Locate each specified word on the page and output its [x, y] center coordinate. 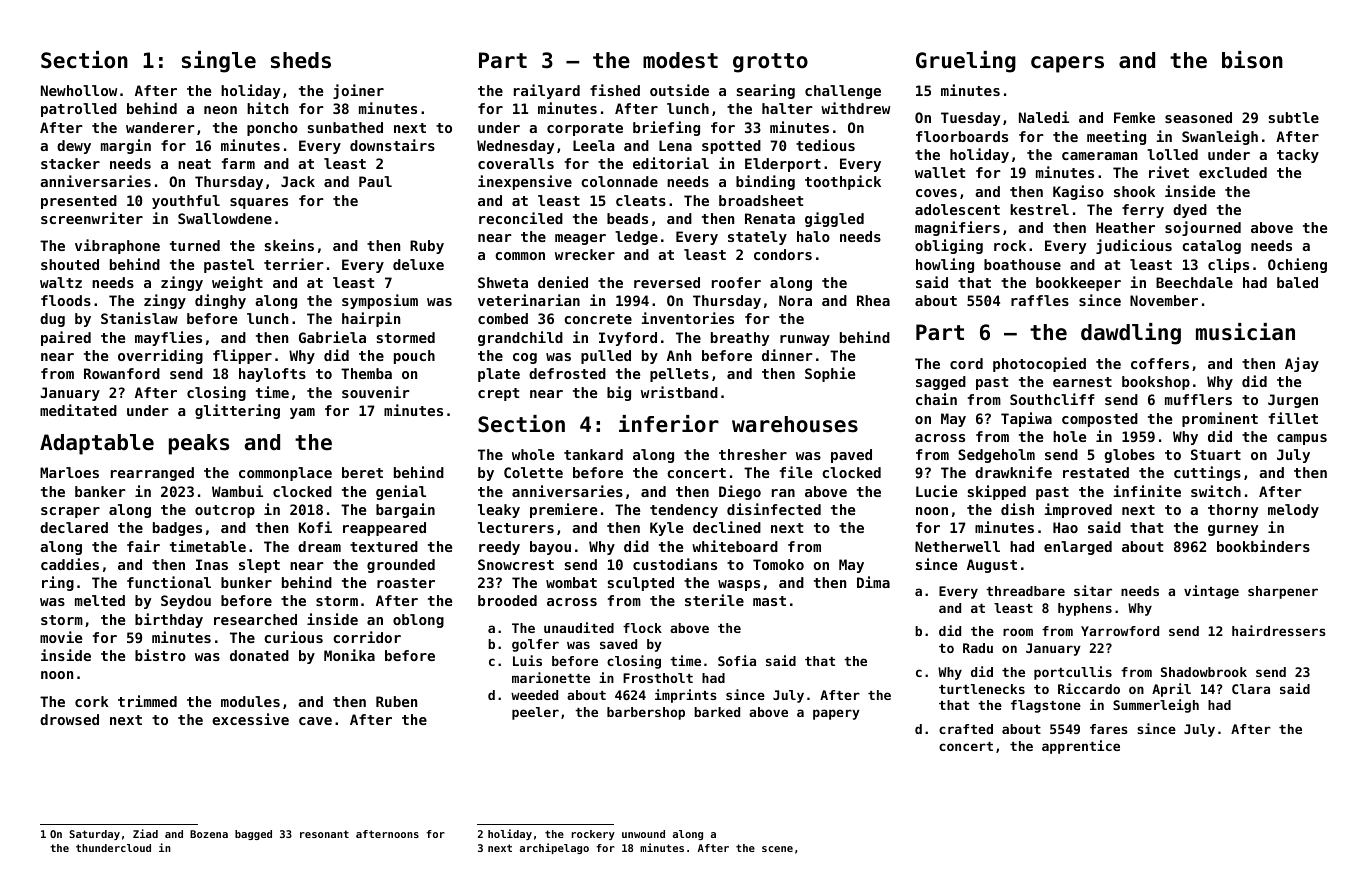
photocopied [1039, 364]
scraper [70, 512]
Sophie [830, 374]
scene [777, 849]
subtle [1293, 117]
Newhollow [79, 90]
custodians [675, 564]
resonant [324, 834]
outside [679, 90]
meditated [78, 410]
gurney [1233, 530]
